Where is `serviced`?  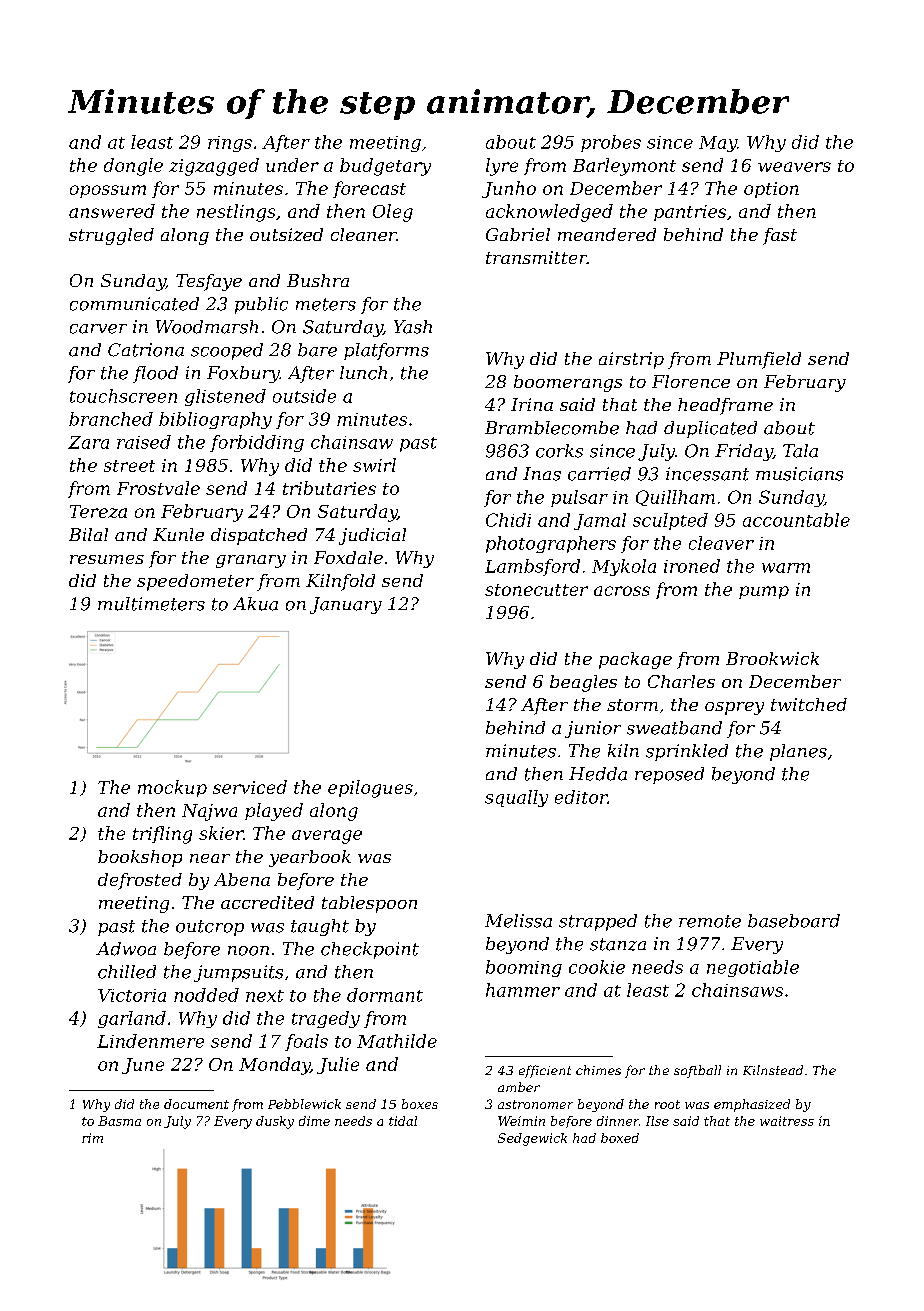 serviced is located at coordinates (250, 787).
